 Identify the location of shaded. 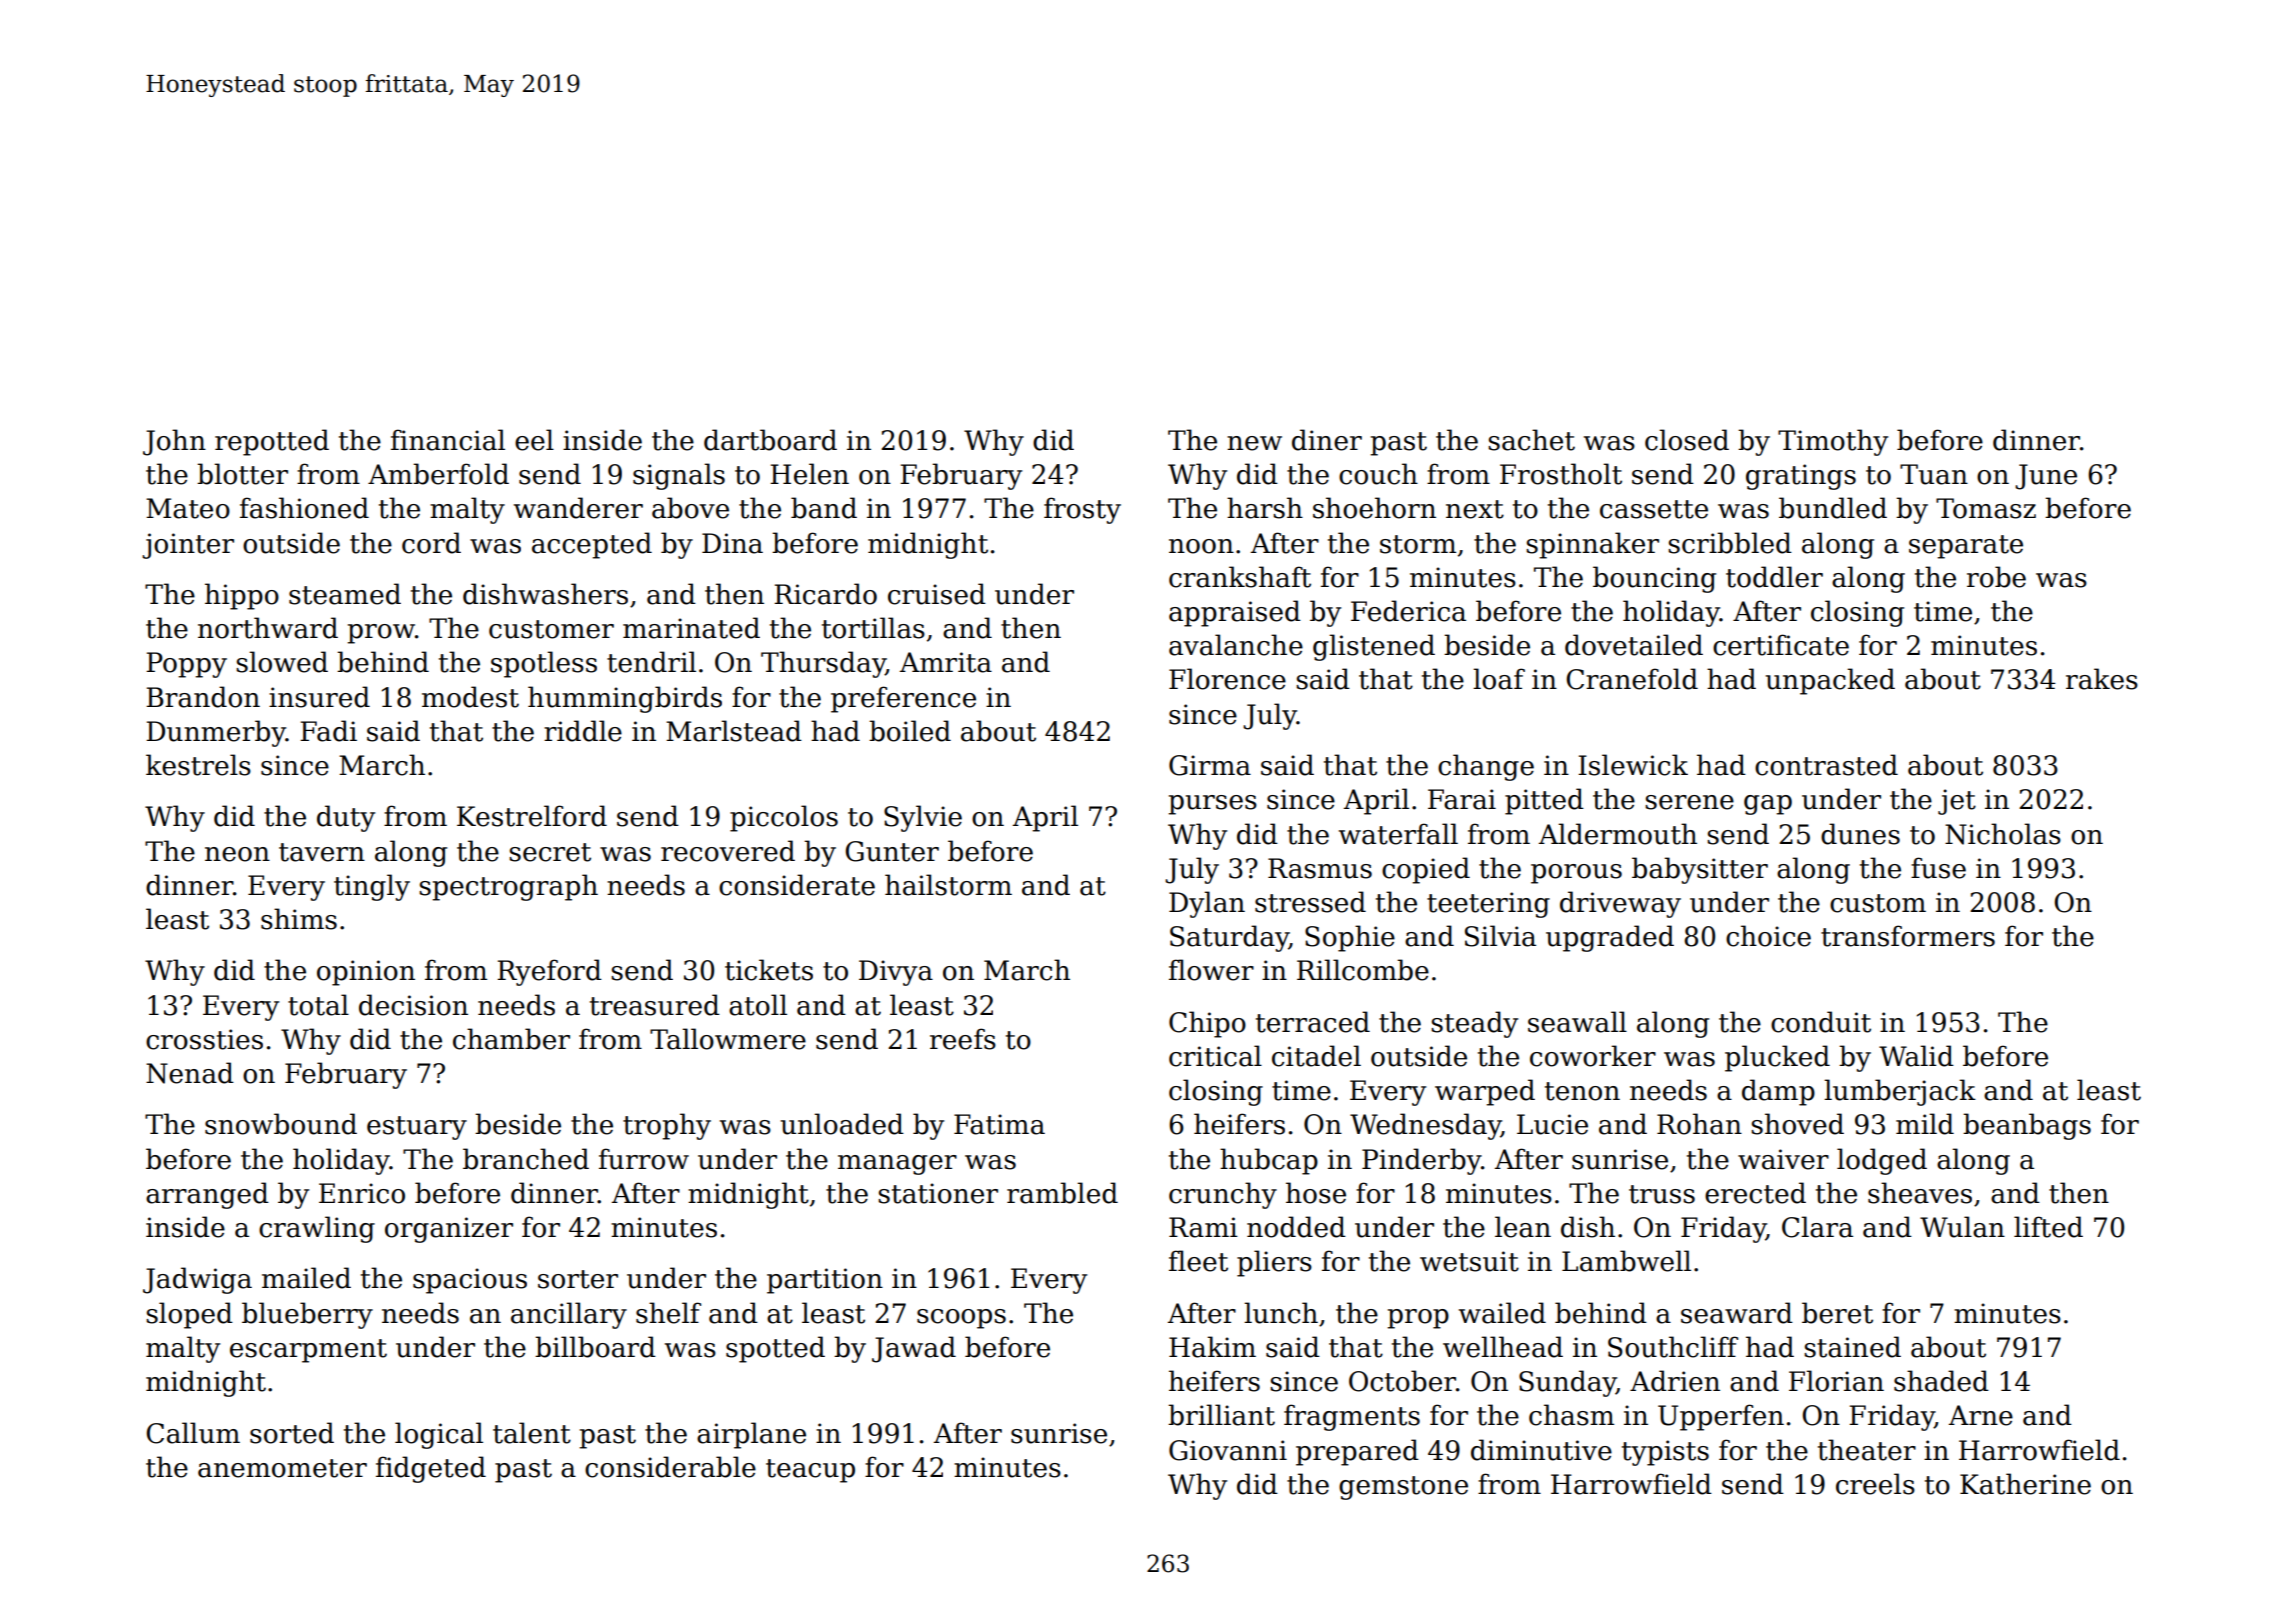
(1941, 1381).
